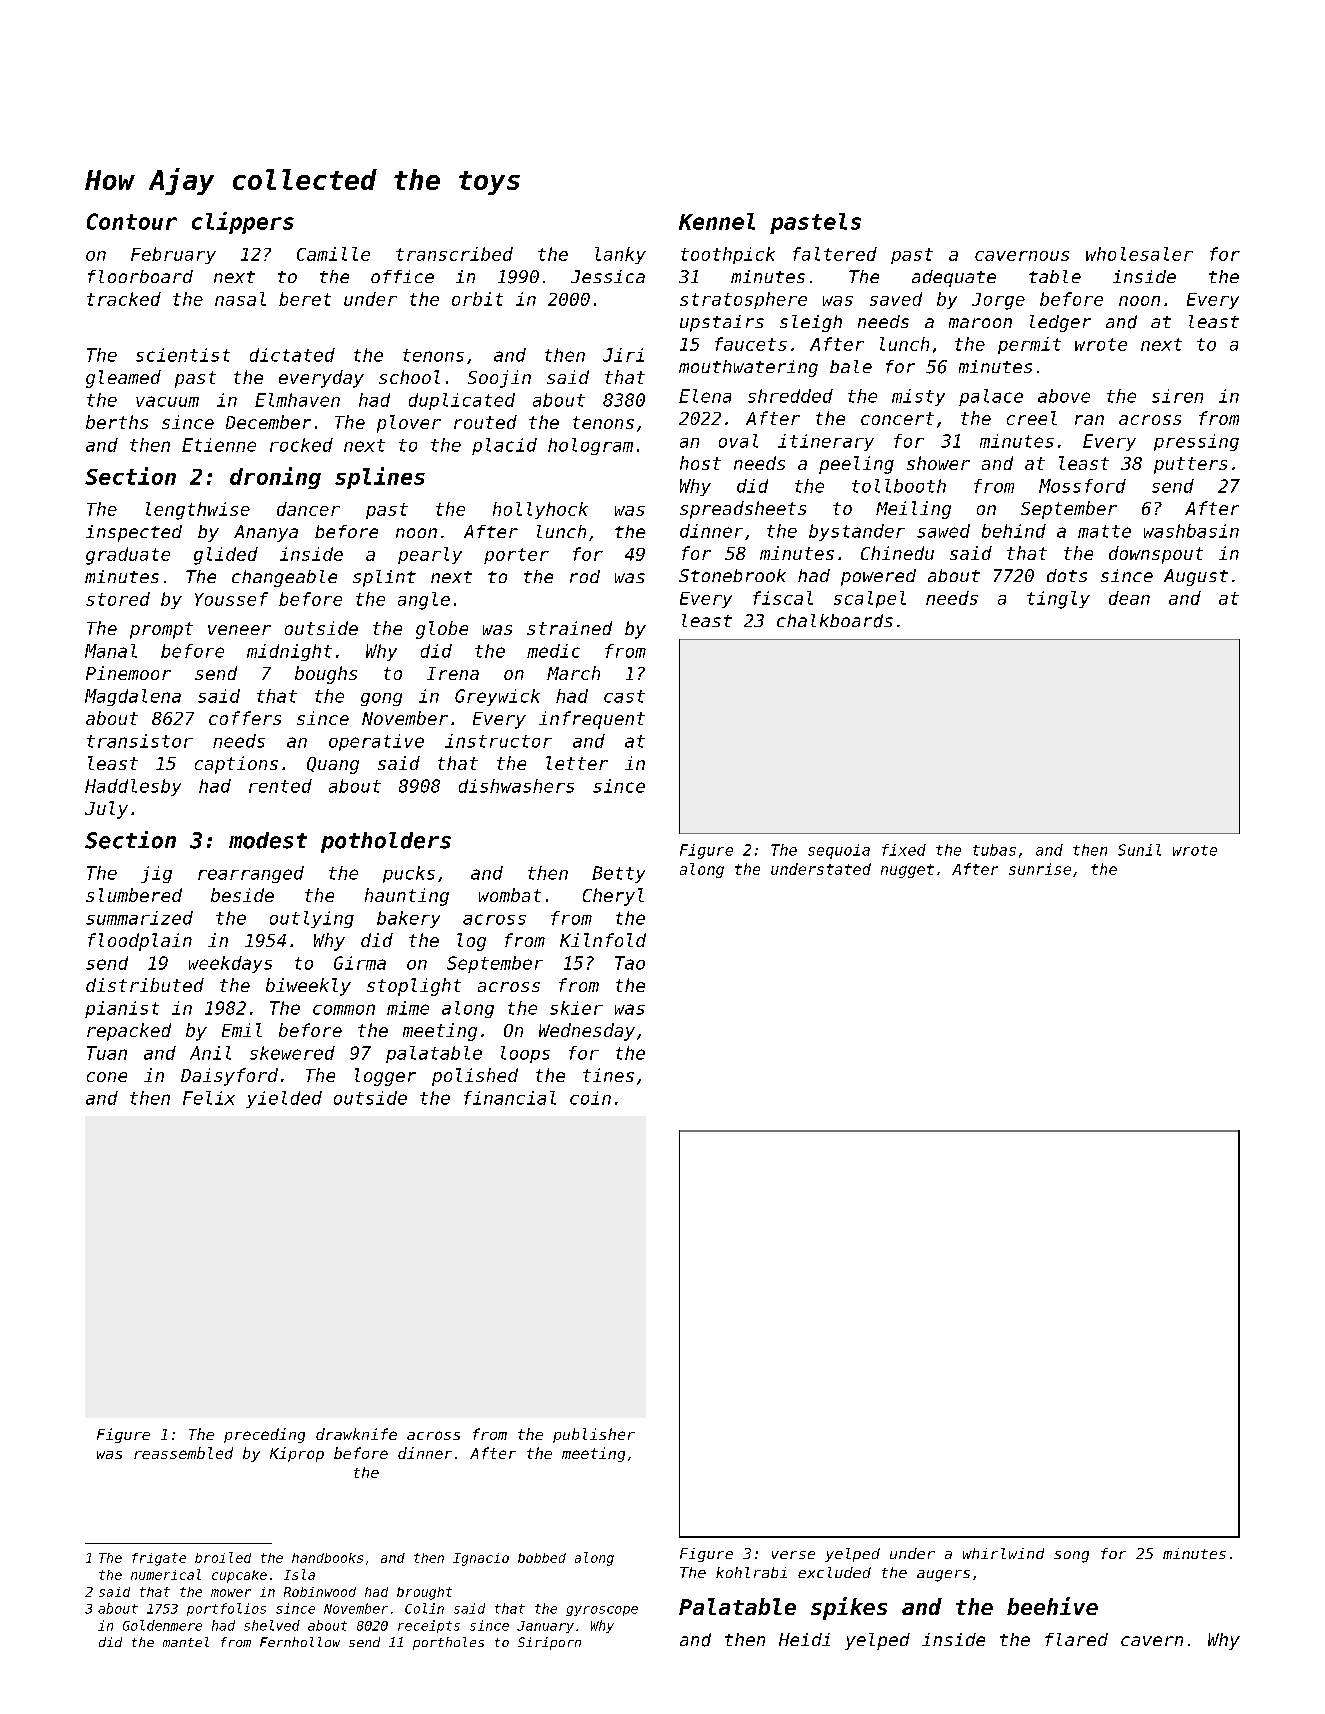  Describe the element at coordinates (1076, 1639) in the screenshot. I see `flared` at that location.
